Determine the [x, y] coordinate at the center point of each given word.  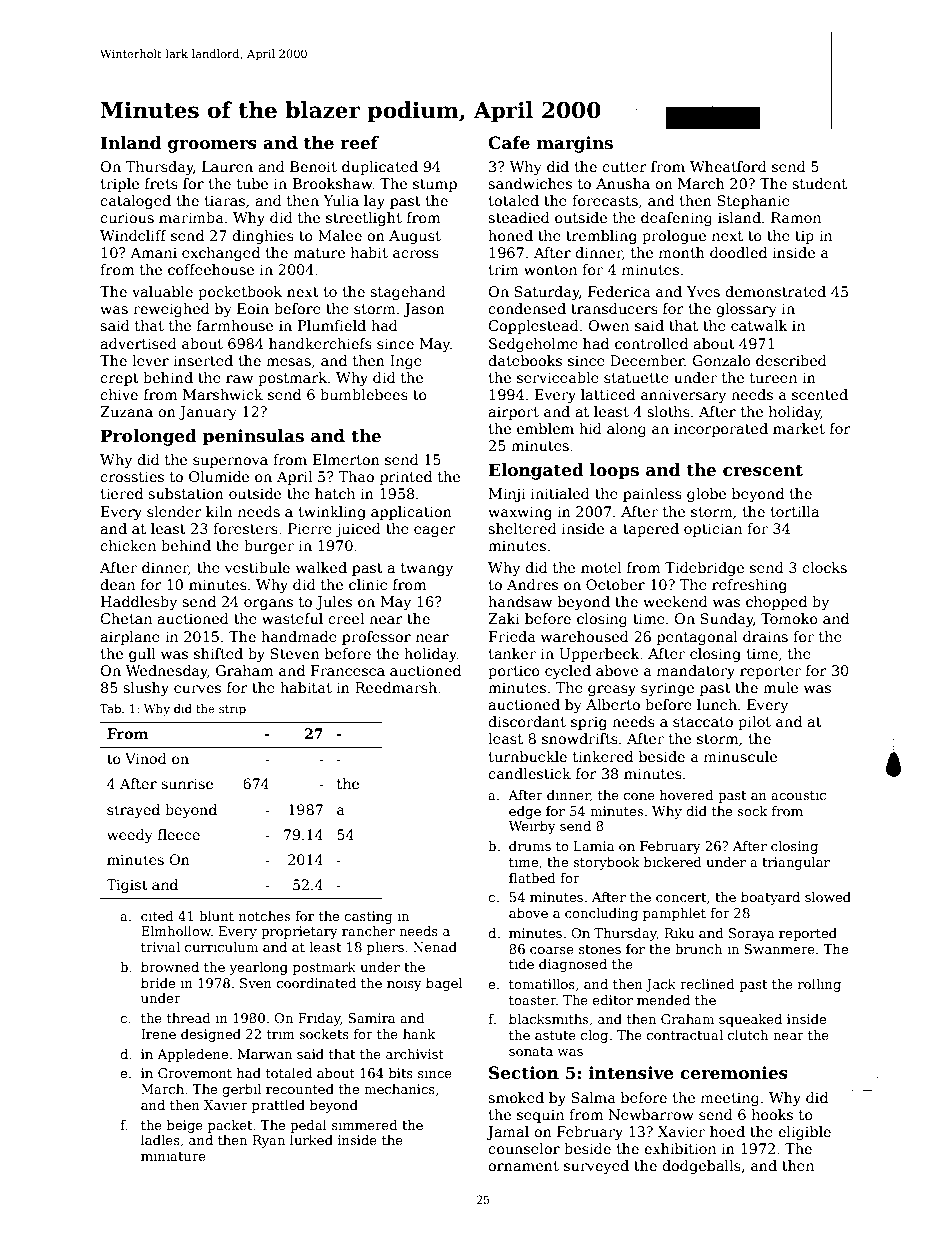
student [819, 183]
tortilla [794, 511]
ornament [523, 1166]
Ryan [269, 1141]
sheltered [522, 528]
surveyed [596, 1167]
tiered [121, 493]
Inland [130, 143]
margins [575, 144]
